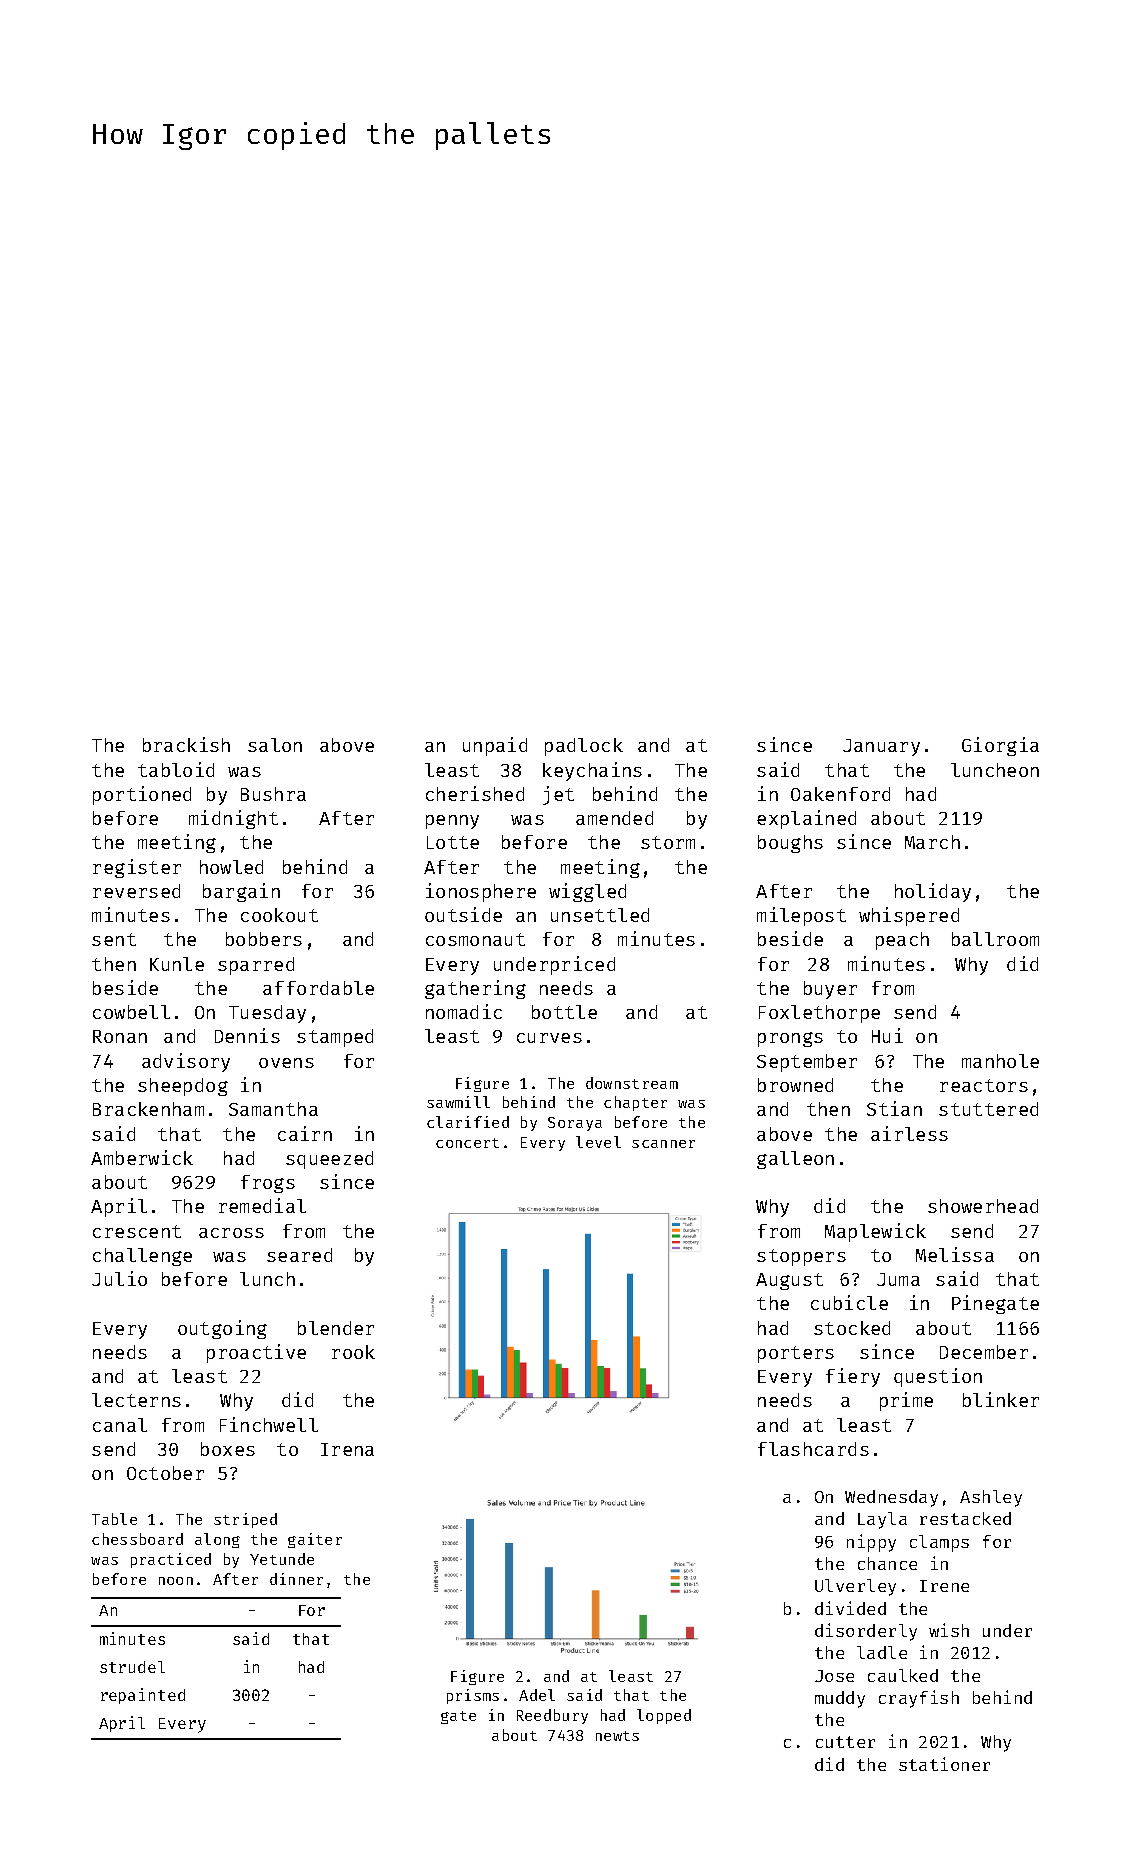 This document has width=1132, height=1864. Describe the element at coordinates (991, 1498) in the document. I see `Ashley` at that location.
